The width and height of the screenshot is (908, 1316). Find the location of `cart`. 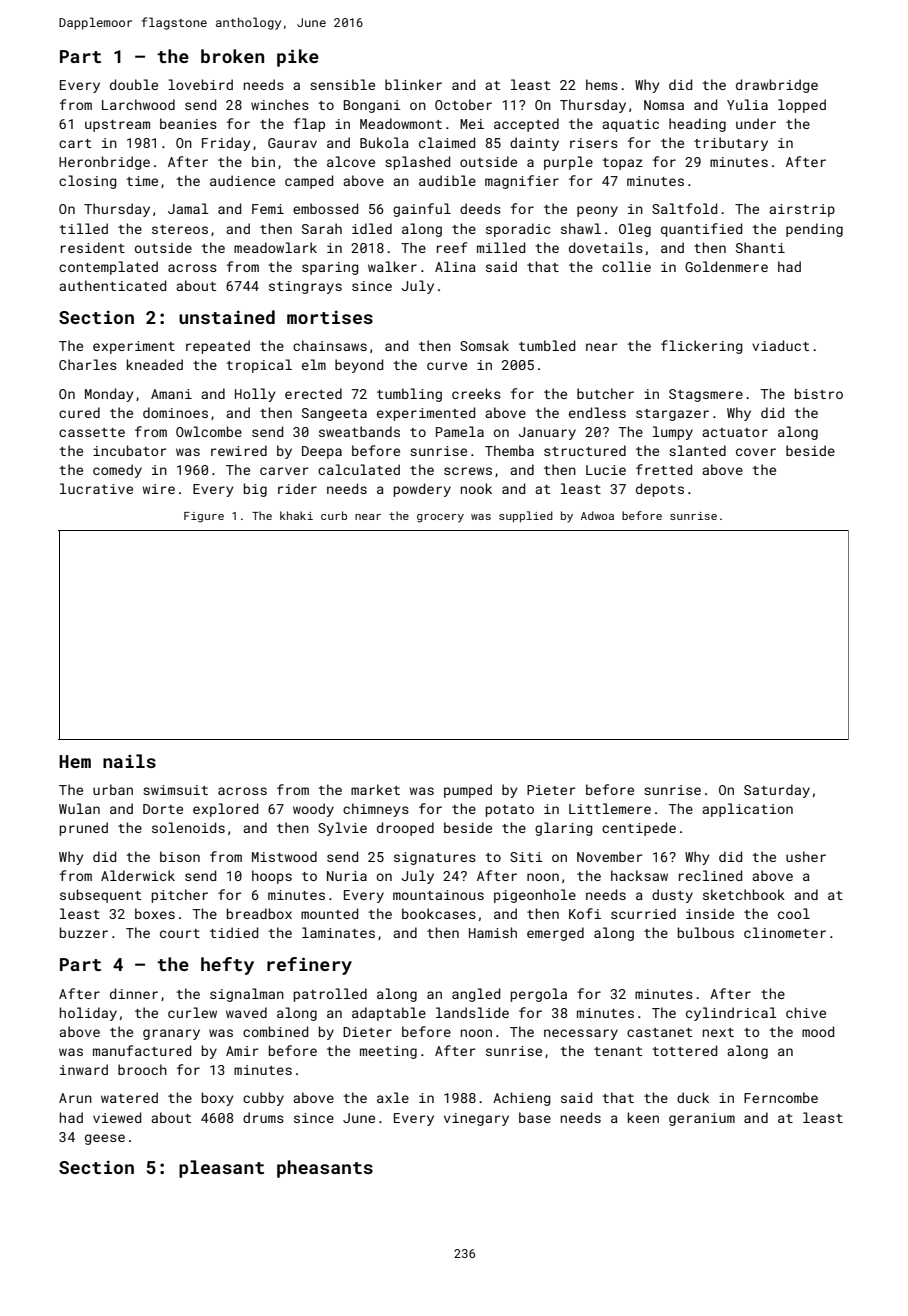

cart is located at coordinates (75, 143).
